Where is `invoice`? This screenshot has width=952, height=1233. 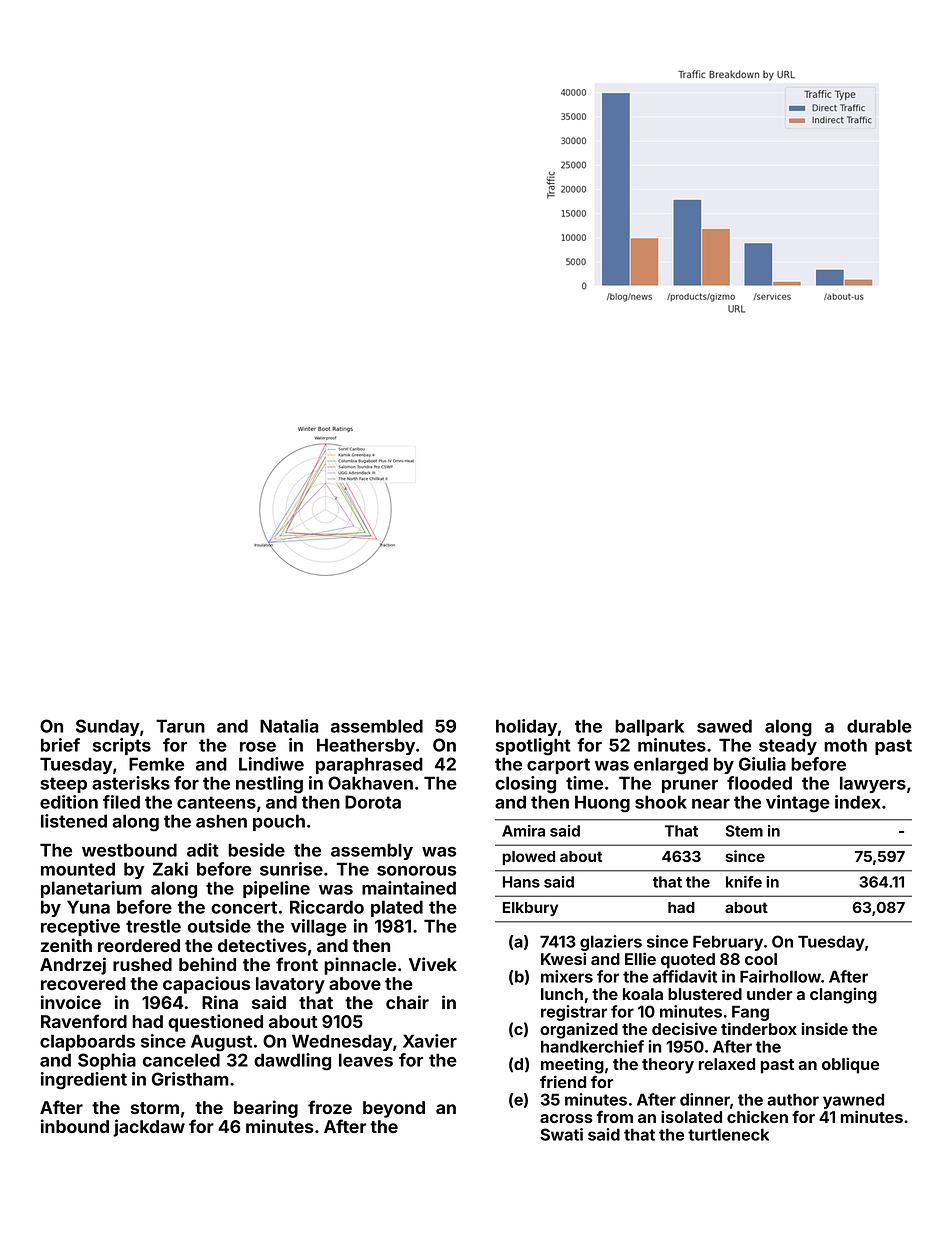
invoice is located at coordinates (71, 1002).
